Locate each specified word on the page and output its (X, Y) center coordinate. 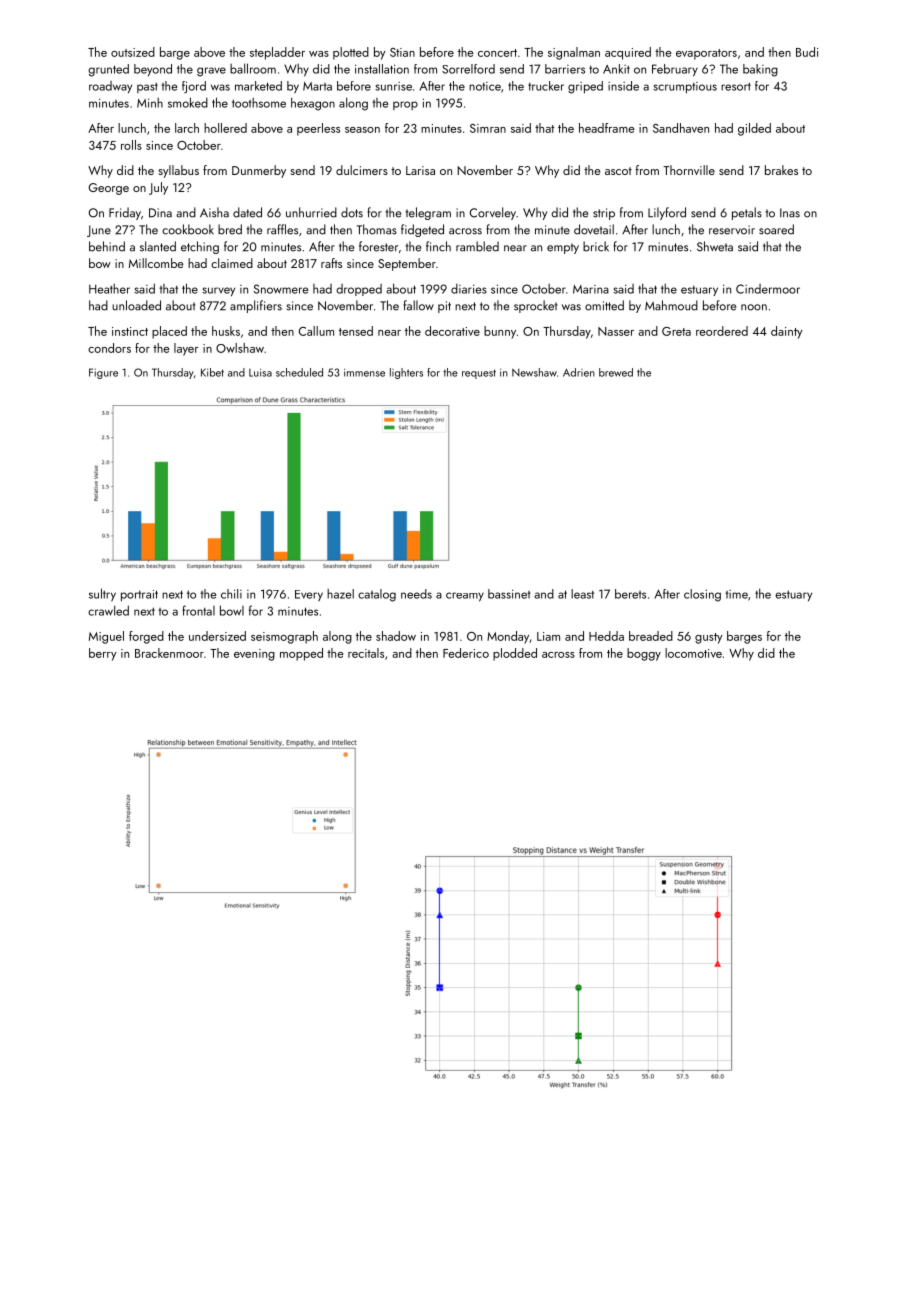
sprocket (536, 306)
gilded (754, 129)
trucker (546, 86)
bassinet (509, 594)
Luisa (260, 372)
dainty (787, 332)
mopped (301, 654)
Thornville (689, 170)
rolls (131, 145)
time (736, 594)
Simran (488, 128)
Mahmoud (671, 305)
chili (231, 594)
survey (218, 291)
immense (364, 372)
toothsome (259, 103)
